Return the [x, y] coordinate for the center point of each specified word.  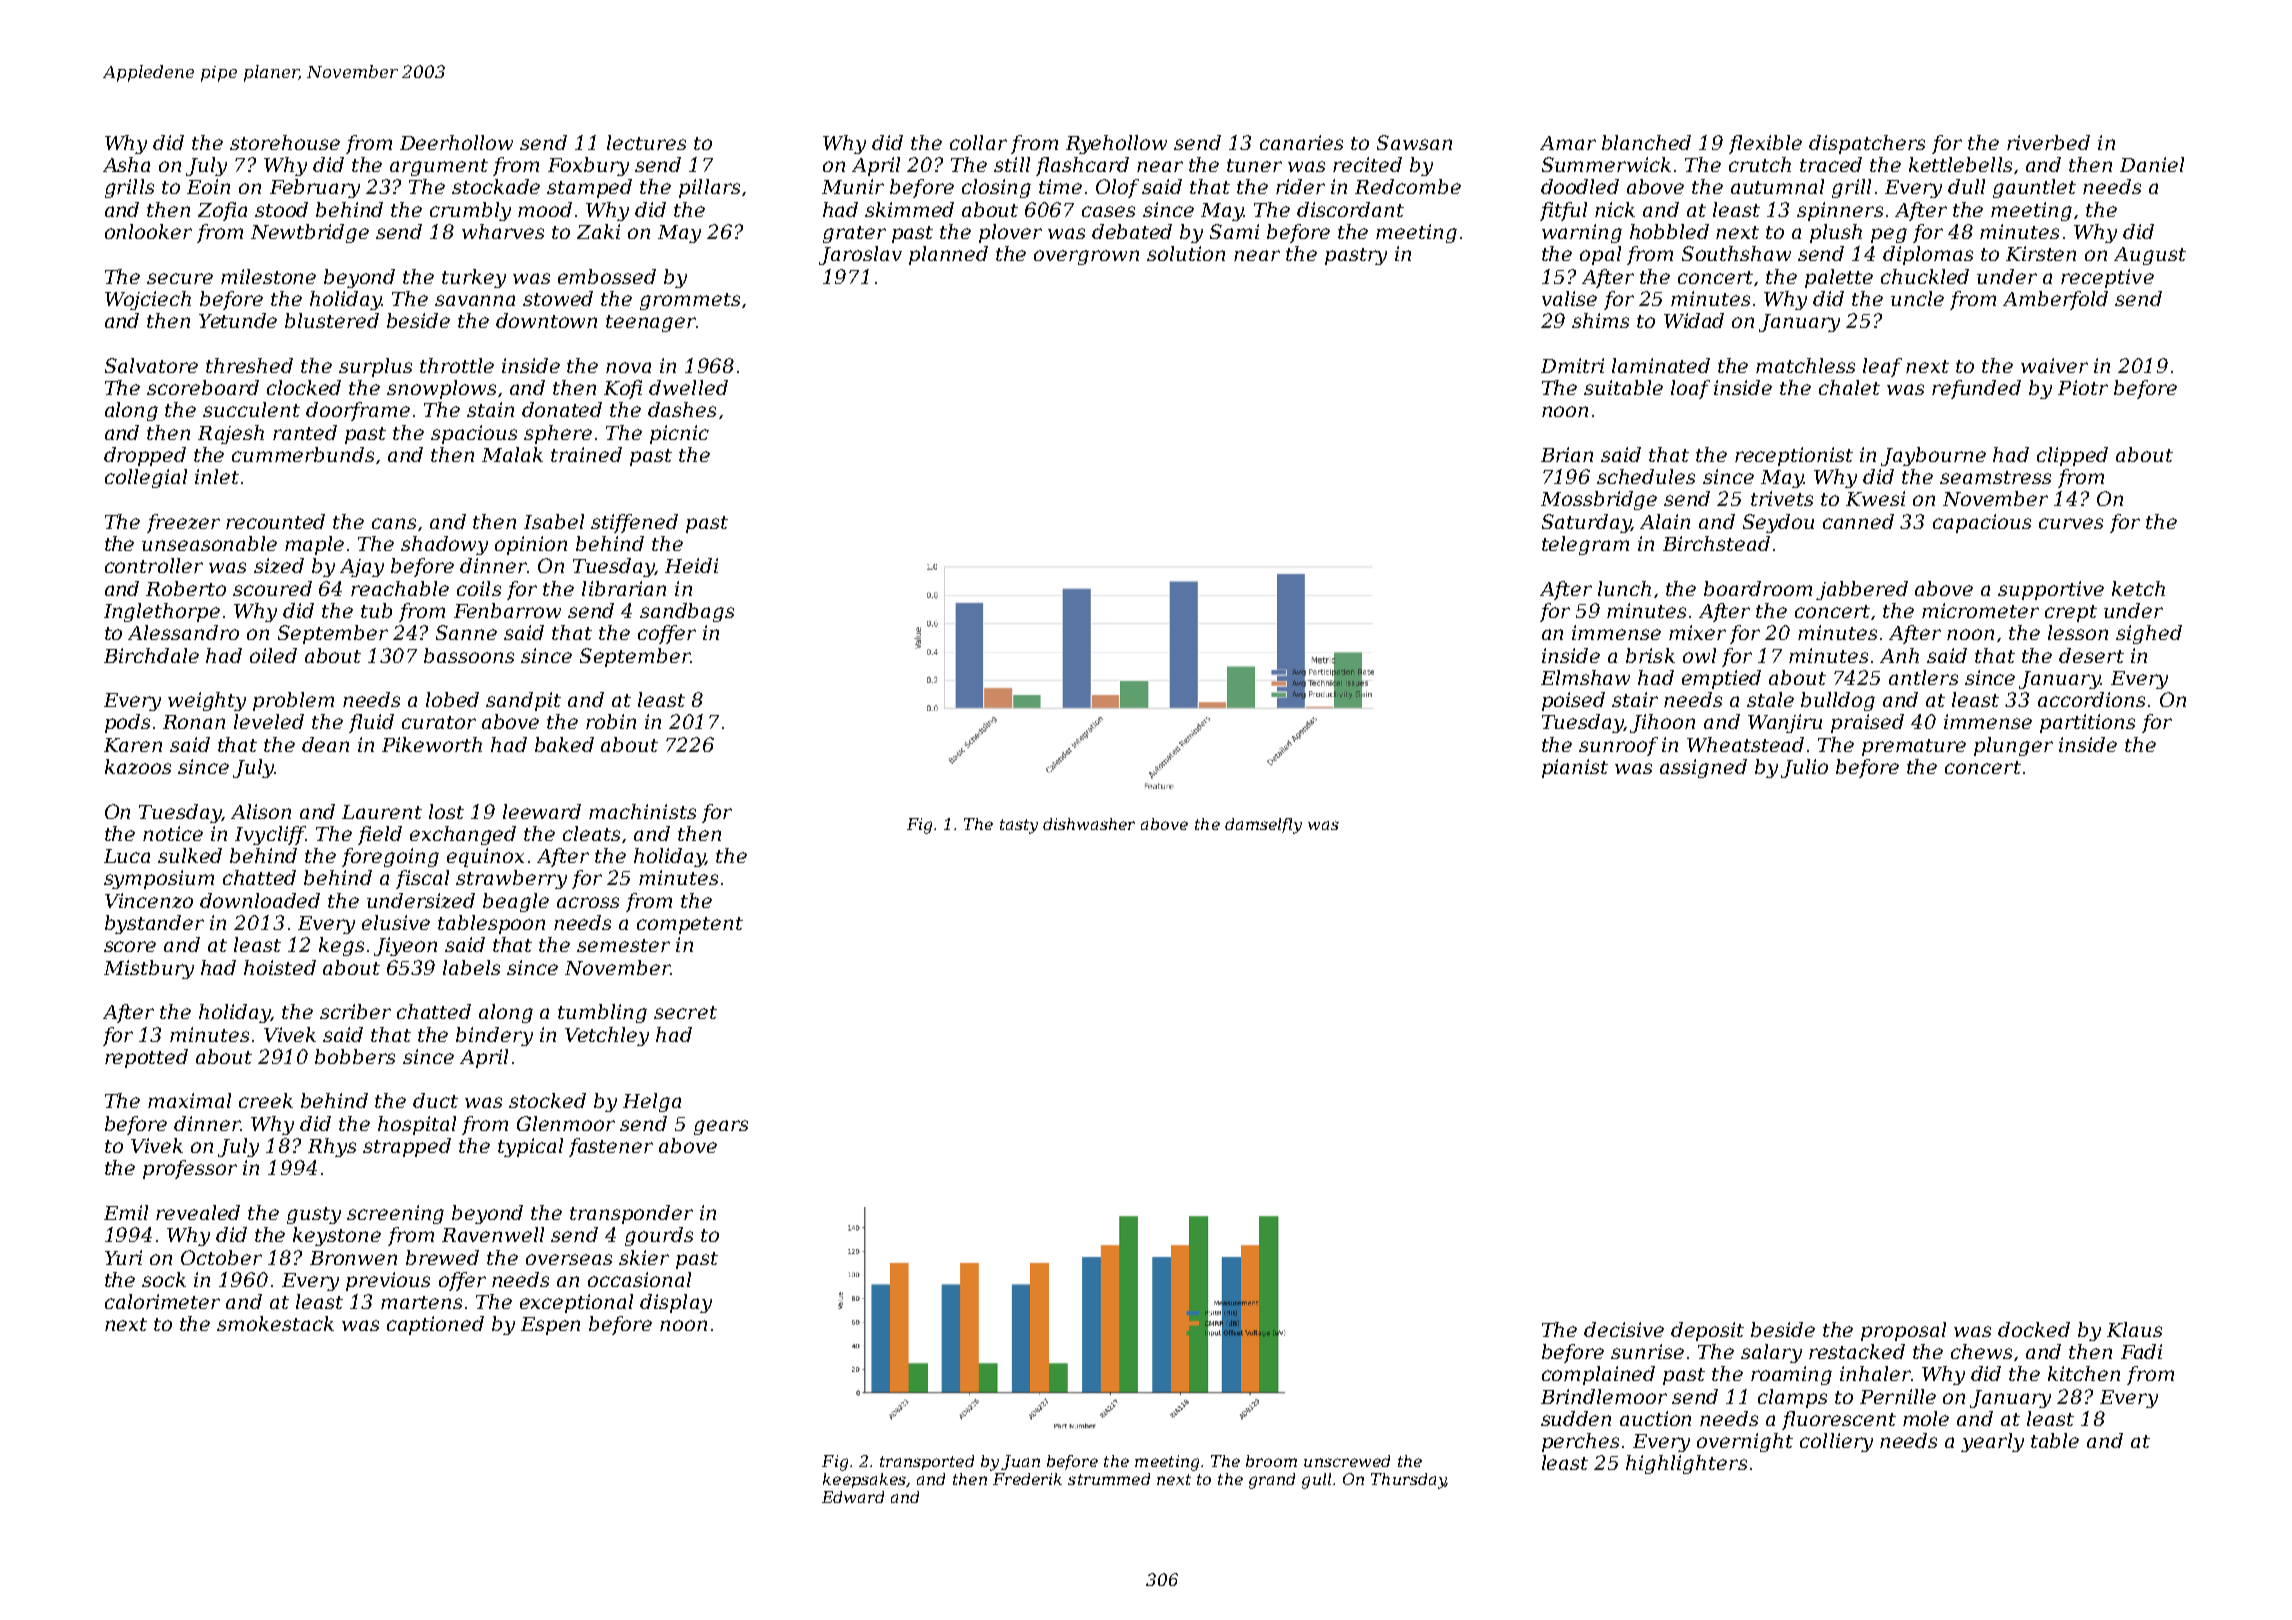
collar [978, 142]
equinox [485, 857]
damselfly [1263, 826]
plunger [2013, 746]
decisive [1624, 1329]
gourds [659, 1236]
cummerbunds [303, 454]
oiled [273, 655]
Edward [853, 1497]
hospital [417, 1125]
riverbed [2048, 142]
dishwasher [1089, 824]
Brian [1567, 454]
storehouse [285, 142]
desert [2091, 655]
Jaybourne [1933, 456]
